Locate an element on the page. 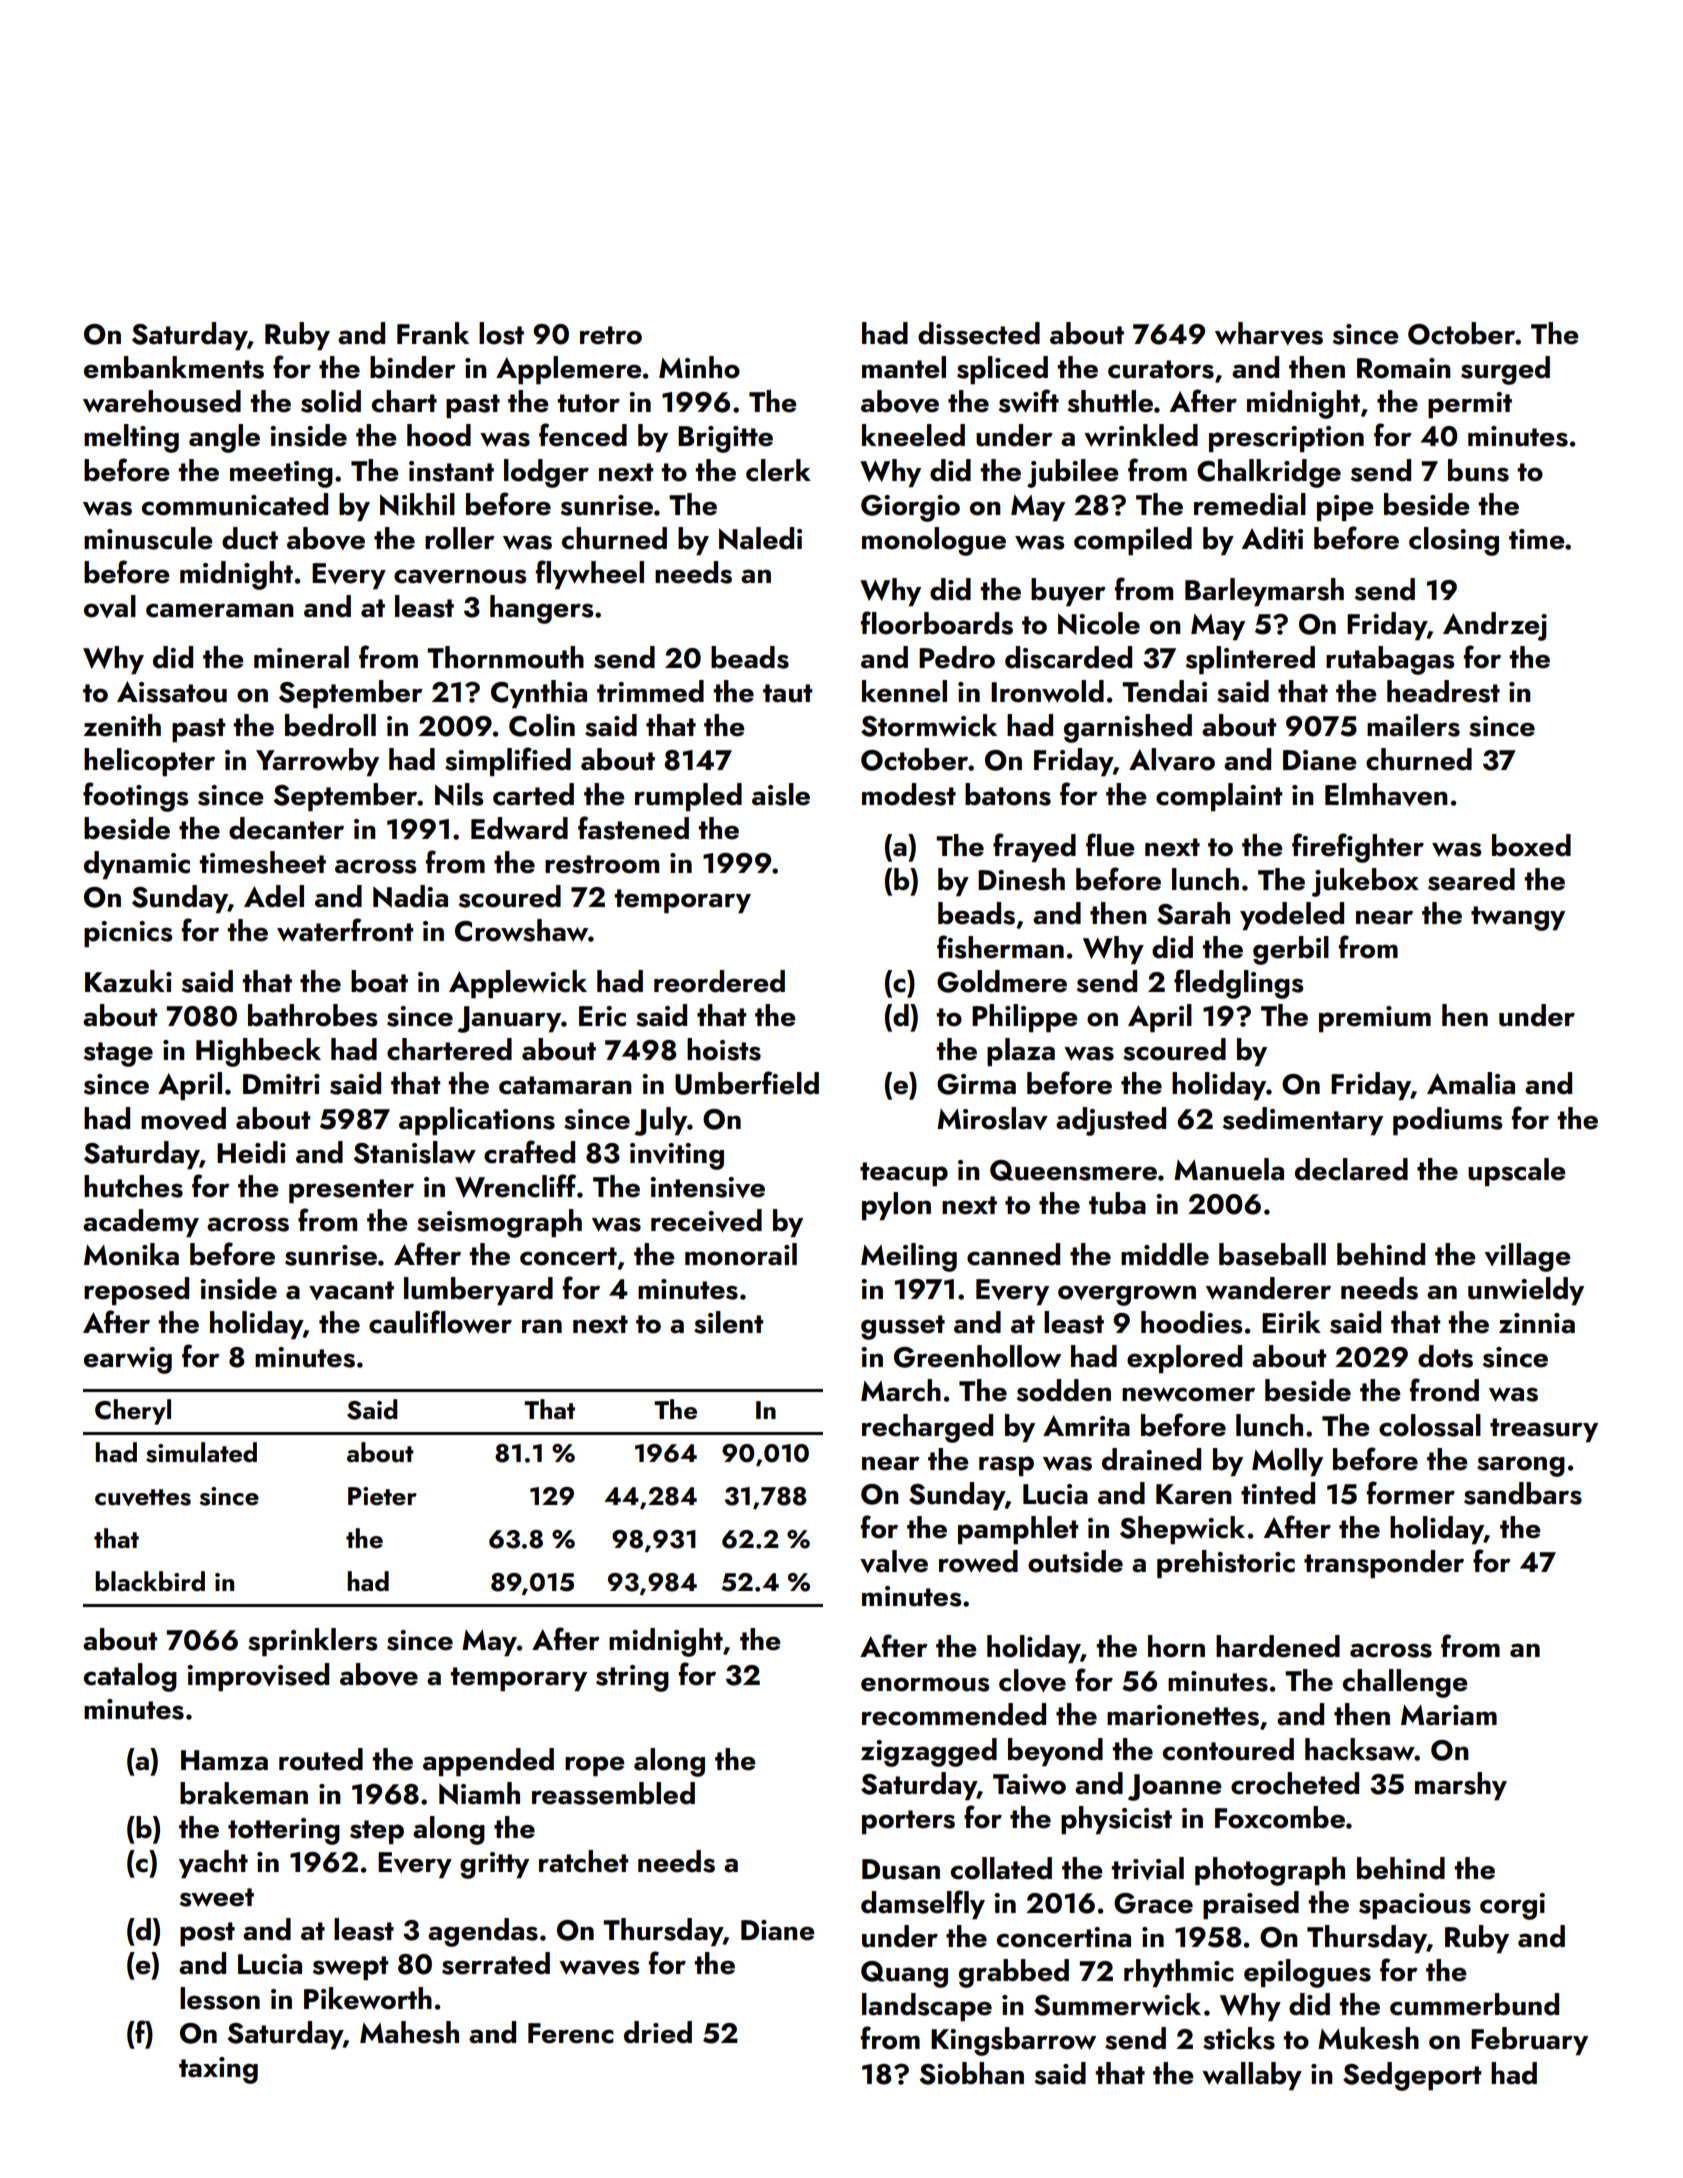 Image resolution: width=1683 pixels, height=2178 pixels. solid is located at coordinates (331, 401).
